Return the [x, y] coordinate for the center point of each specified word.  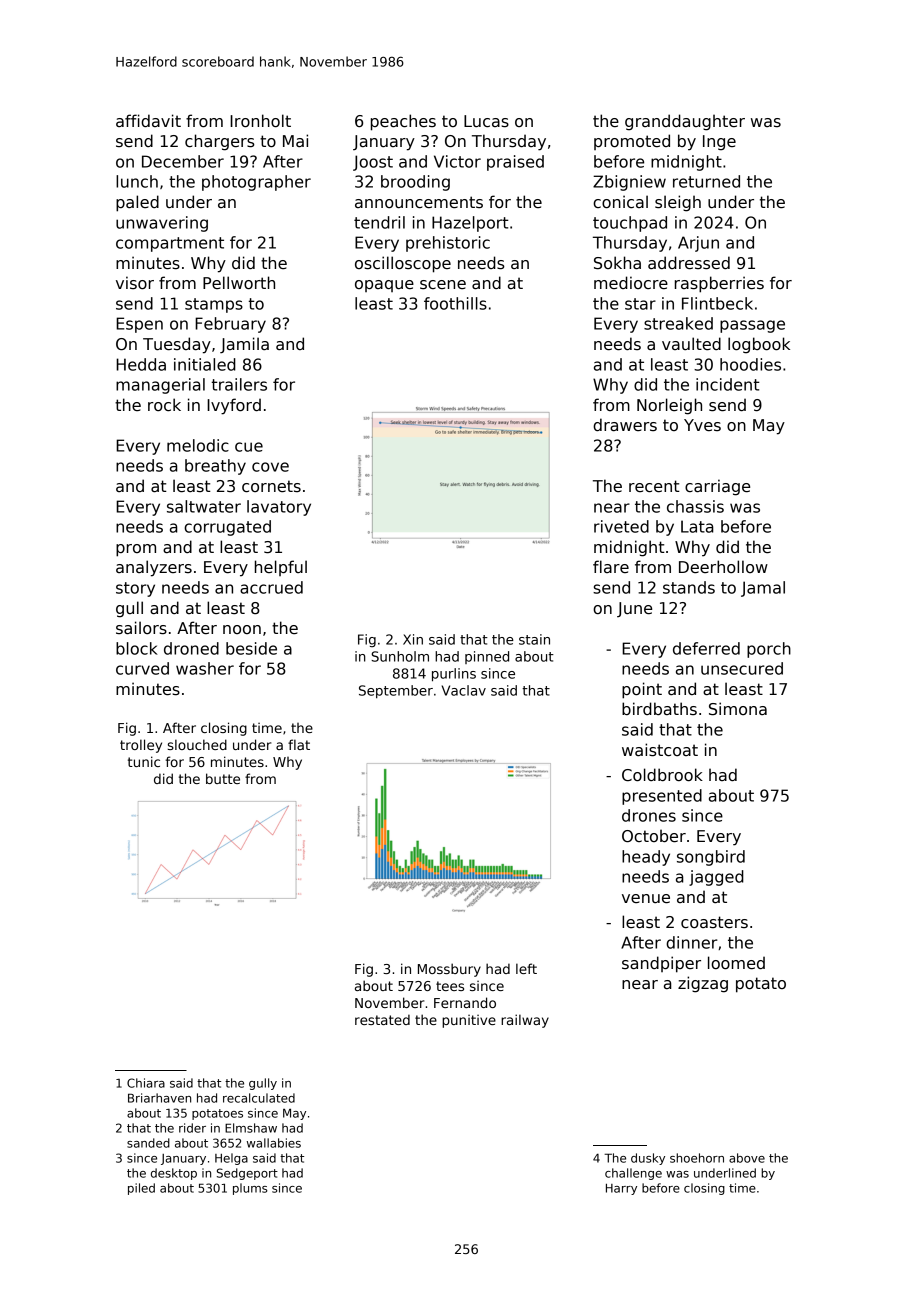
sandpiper [661, 964]
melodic [198, 445]
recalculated [259, 1098]
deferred [706, 648]
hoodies [750, 364]
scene [443, 285]
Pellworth [239, 283]
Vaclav [464, 690]
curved [142, 668]
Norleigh [669, 406]
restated [382, 1019]
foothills [455, 303]
